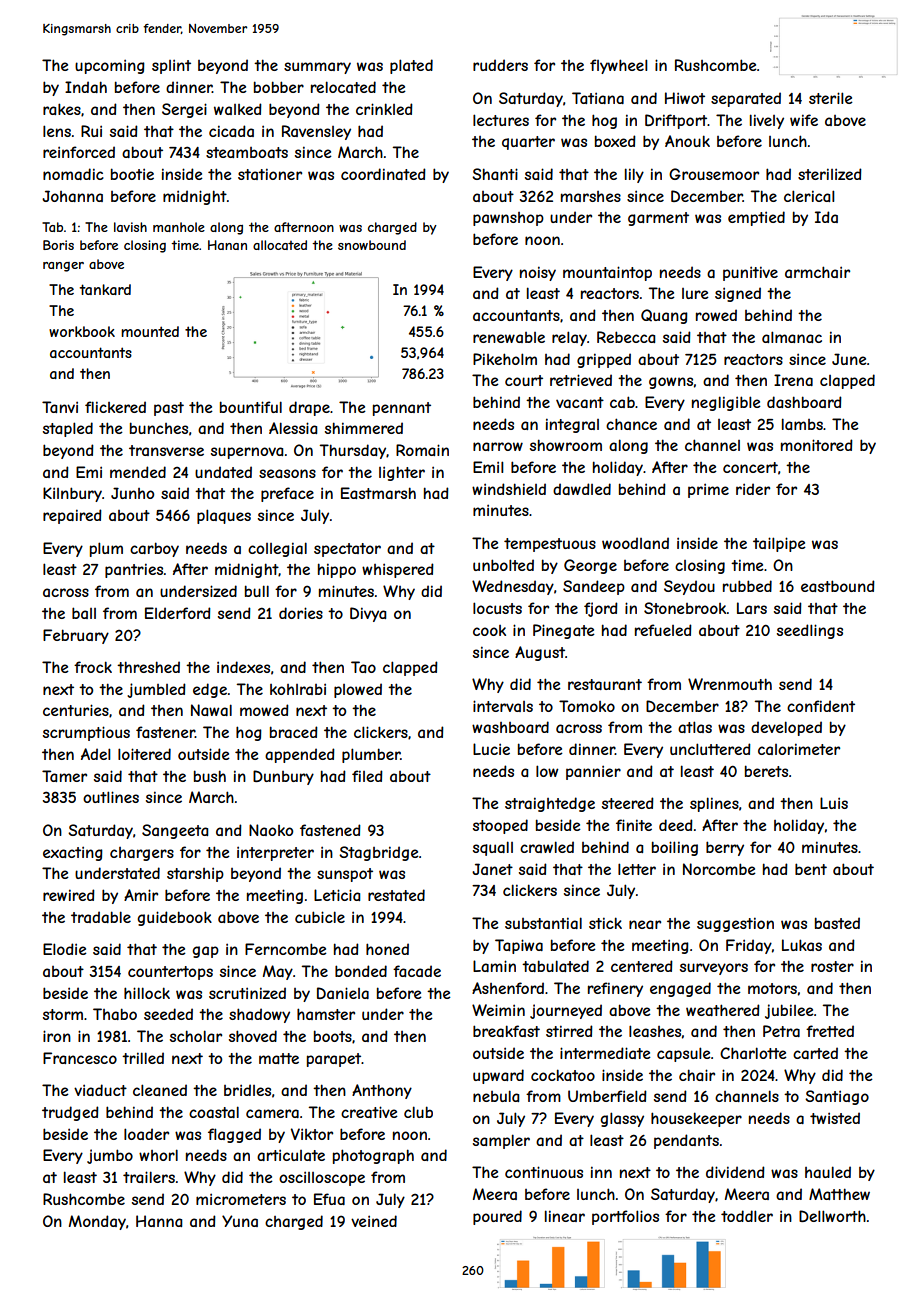 This screenshot has height=1308, width=924. Describe the element at coordinates (317, 68) in the screenshot. I see `summary` at that location.
